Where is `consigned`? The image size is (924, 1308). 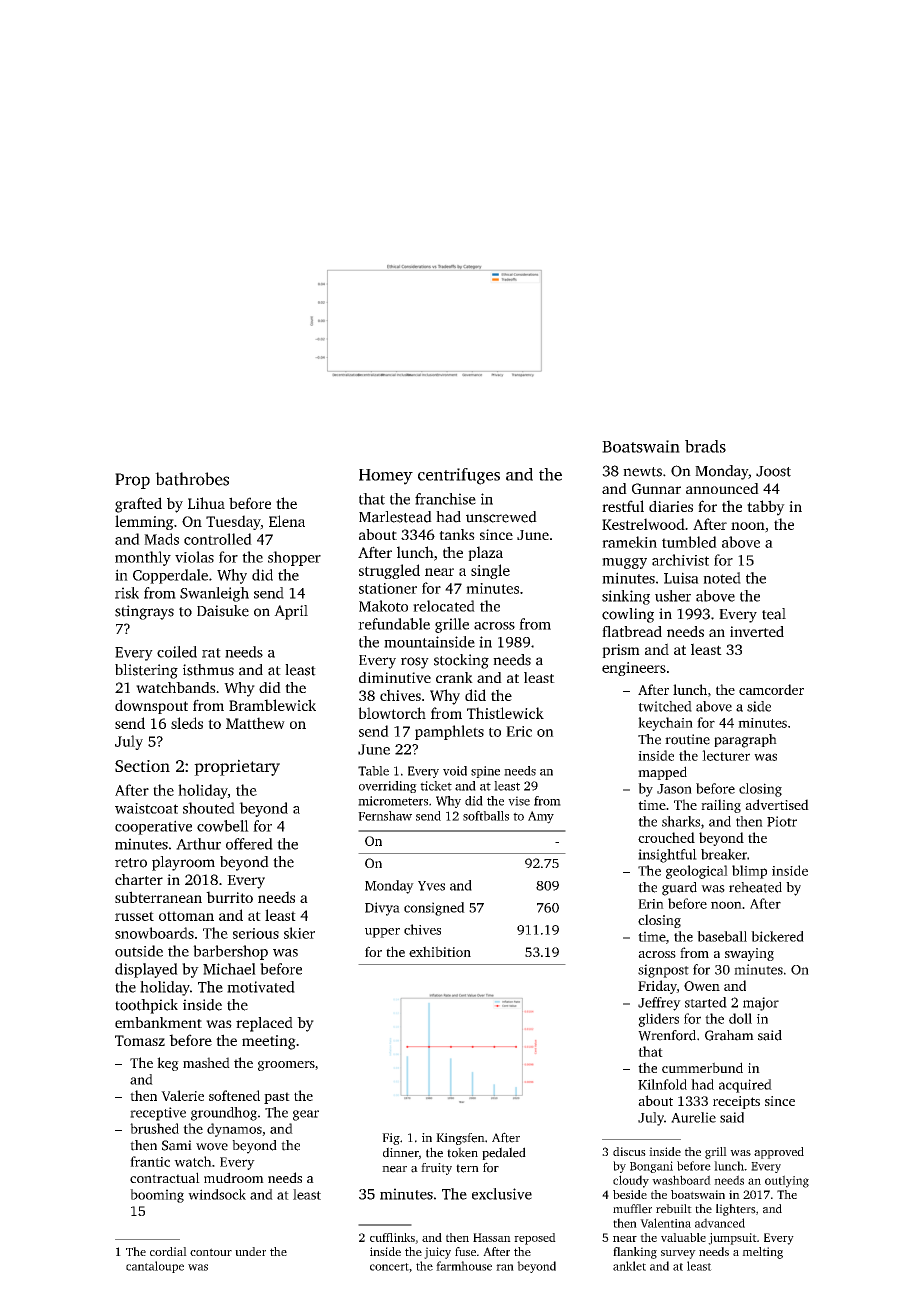 consigned is located at coordinates (434, 909).
